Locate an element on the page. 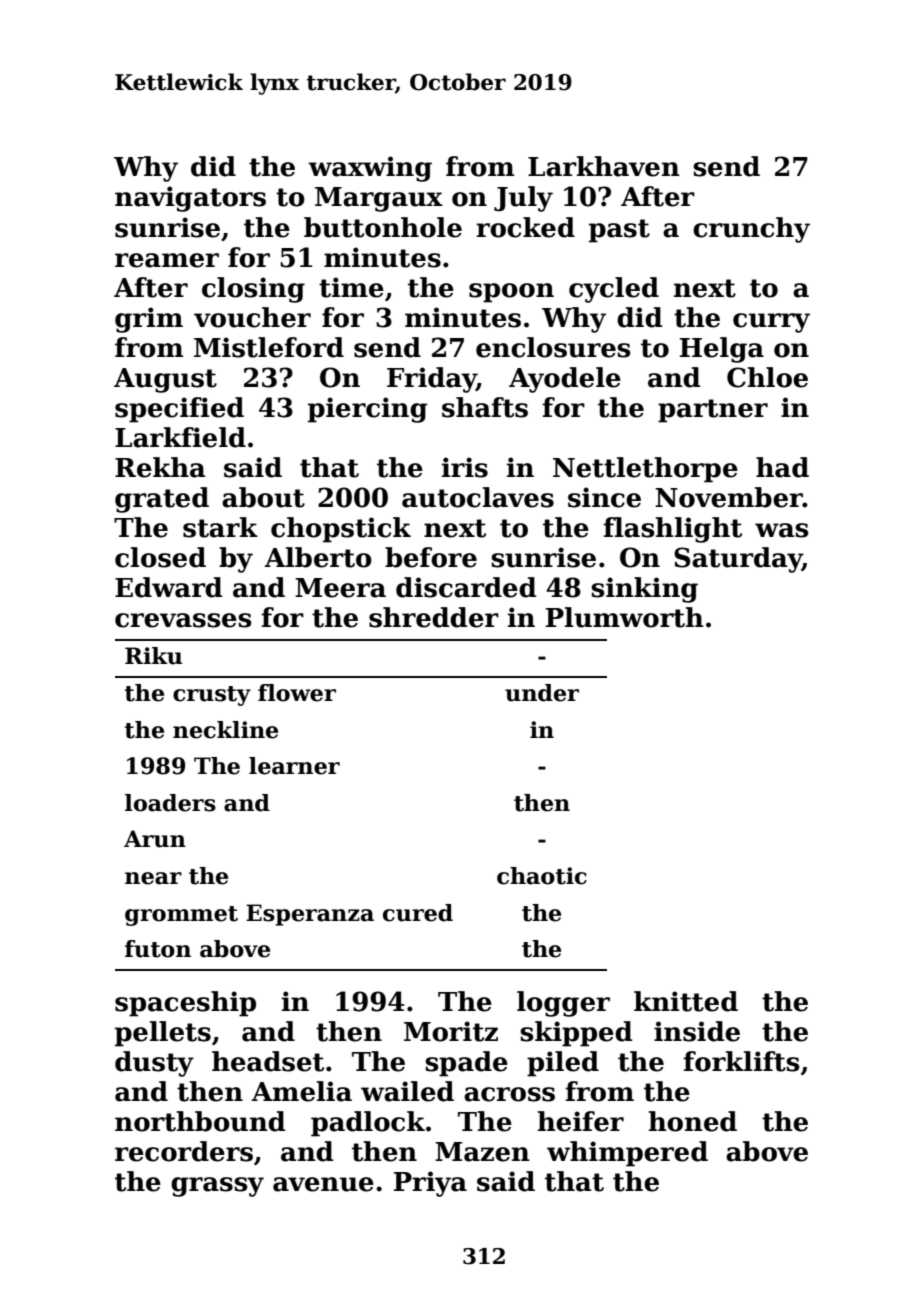 The image size is (924, 1311). past is located at coordinates (619, 231).
